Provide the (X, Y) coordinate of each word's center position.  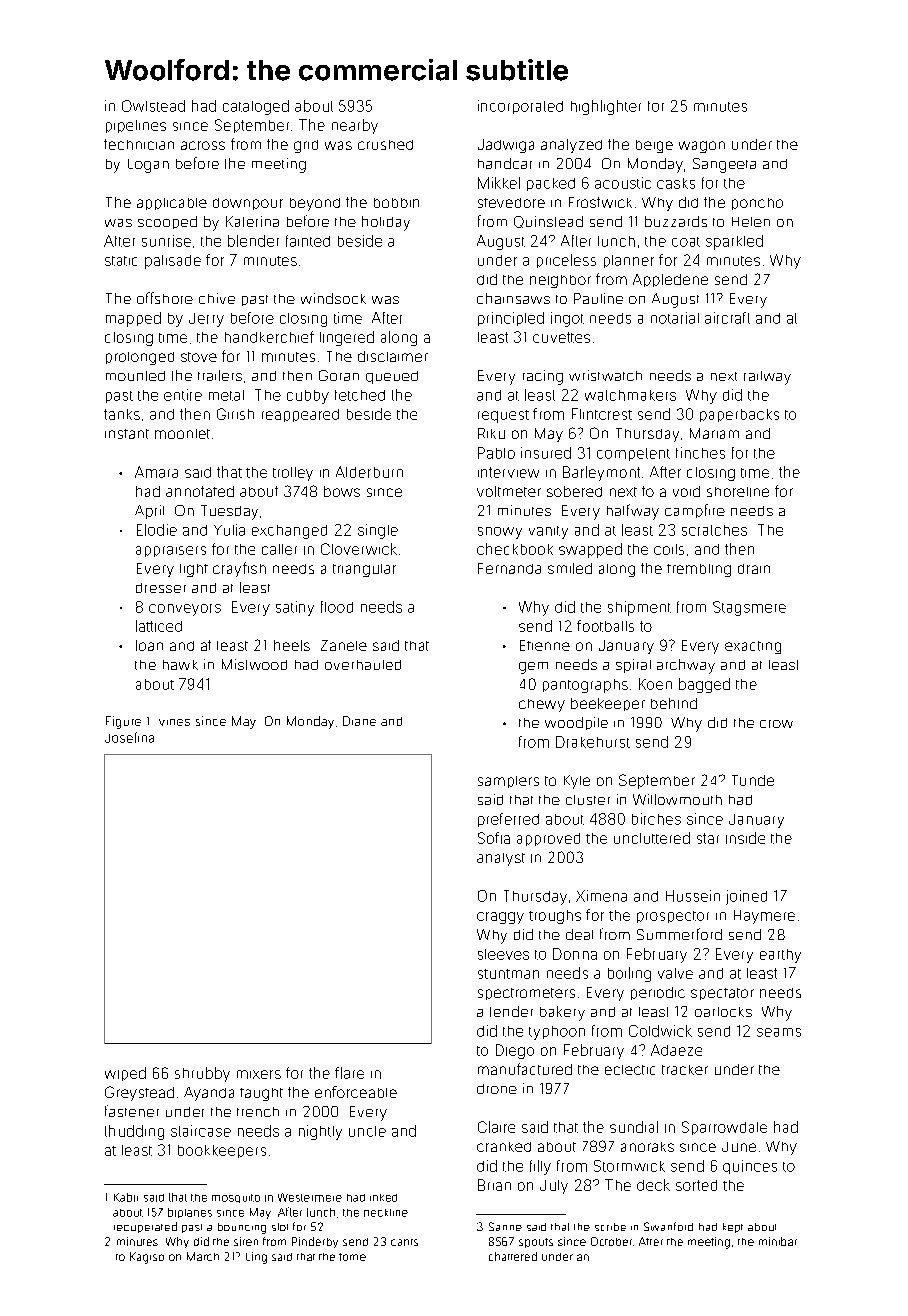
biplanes (190, 1213)
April (149, 512)
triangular (364, 570)
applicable (172, 204)
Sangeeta (724, 165)
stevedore (511, 203)
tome (352, 1257)
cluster (588, 800)
